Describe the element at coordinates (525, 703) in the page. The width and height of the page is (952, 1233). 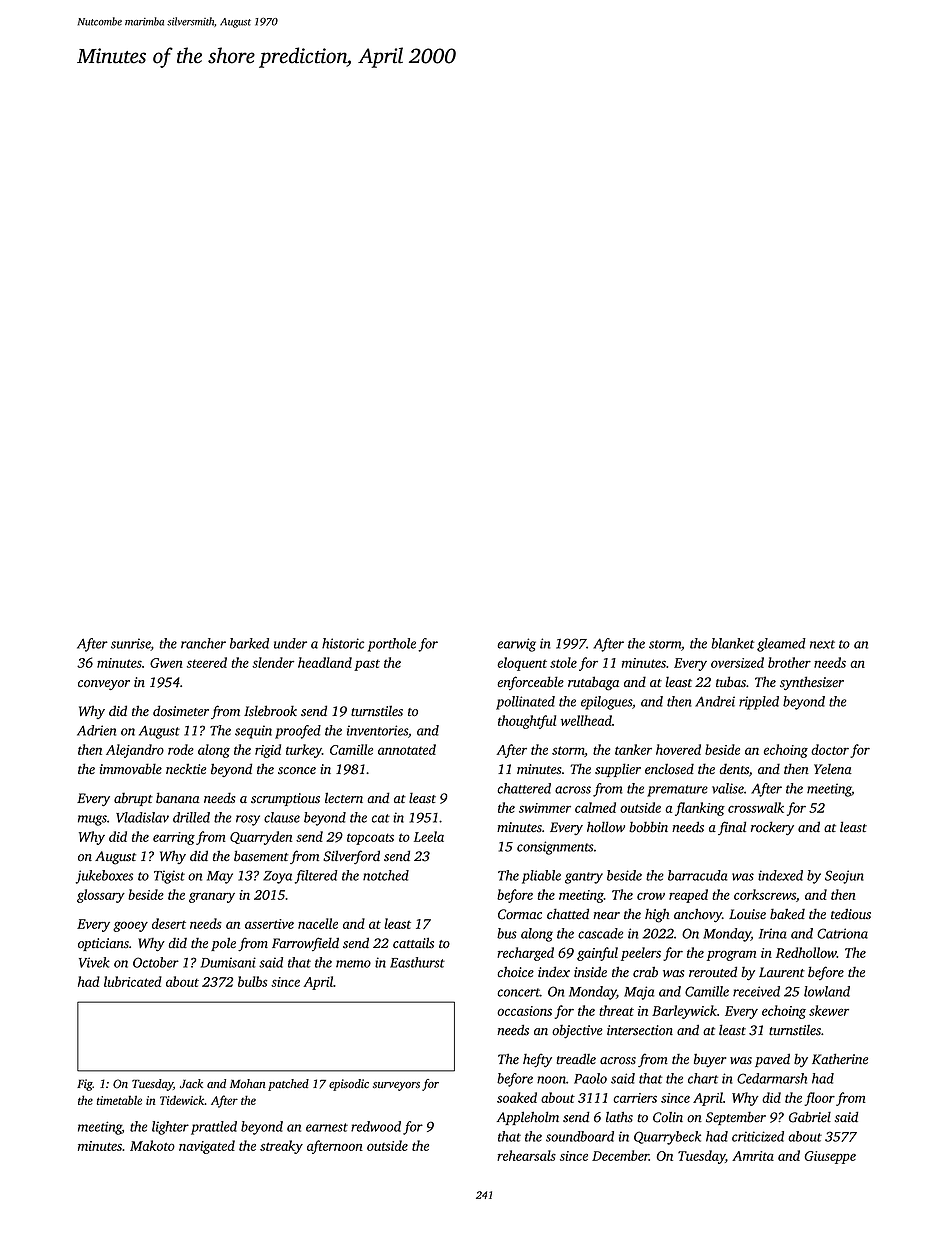
I see `pollinated` at that location.
